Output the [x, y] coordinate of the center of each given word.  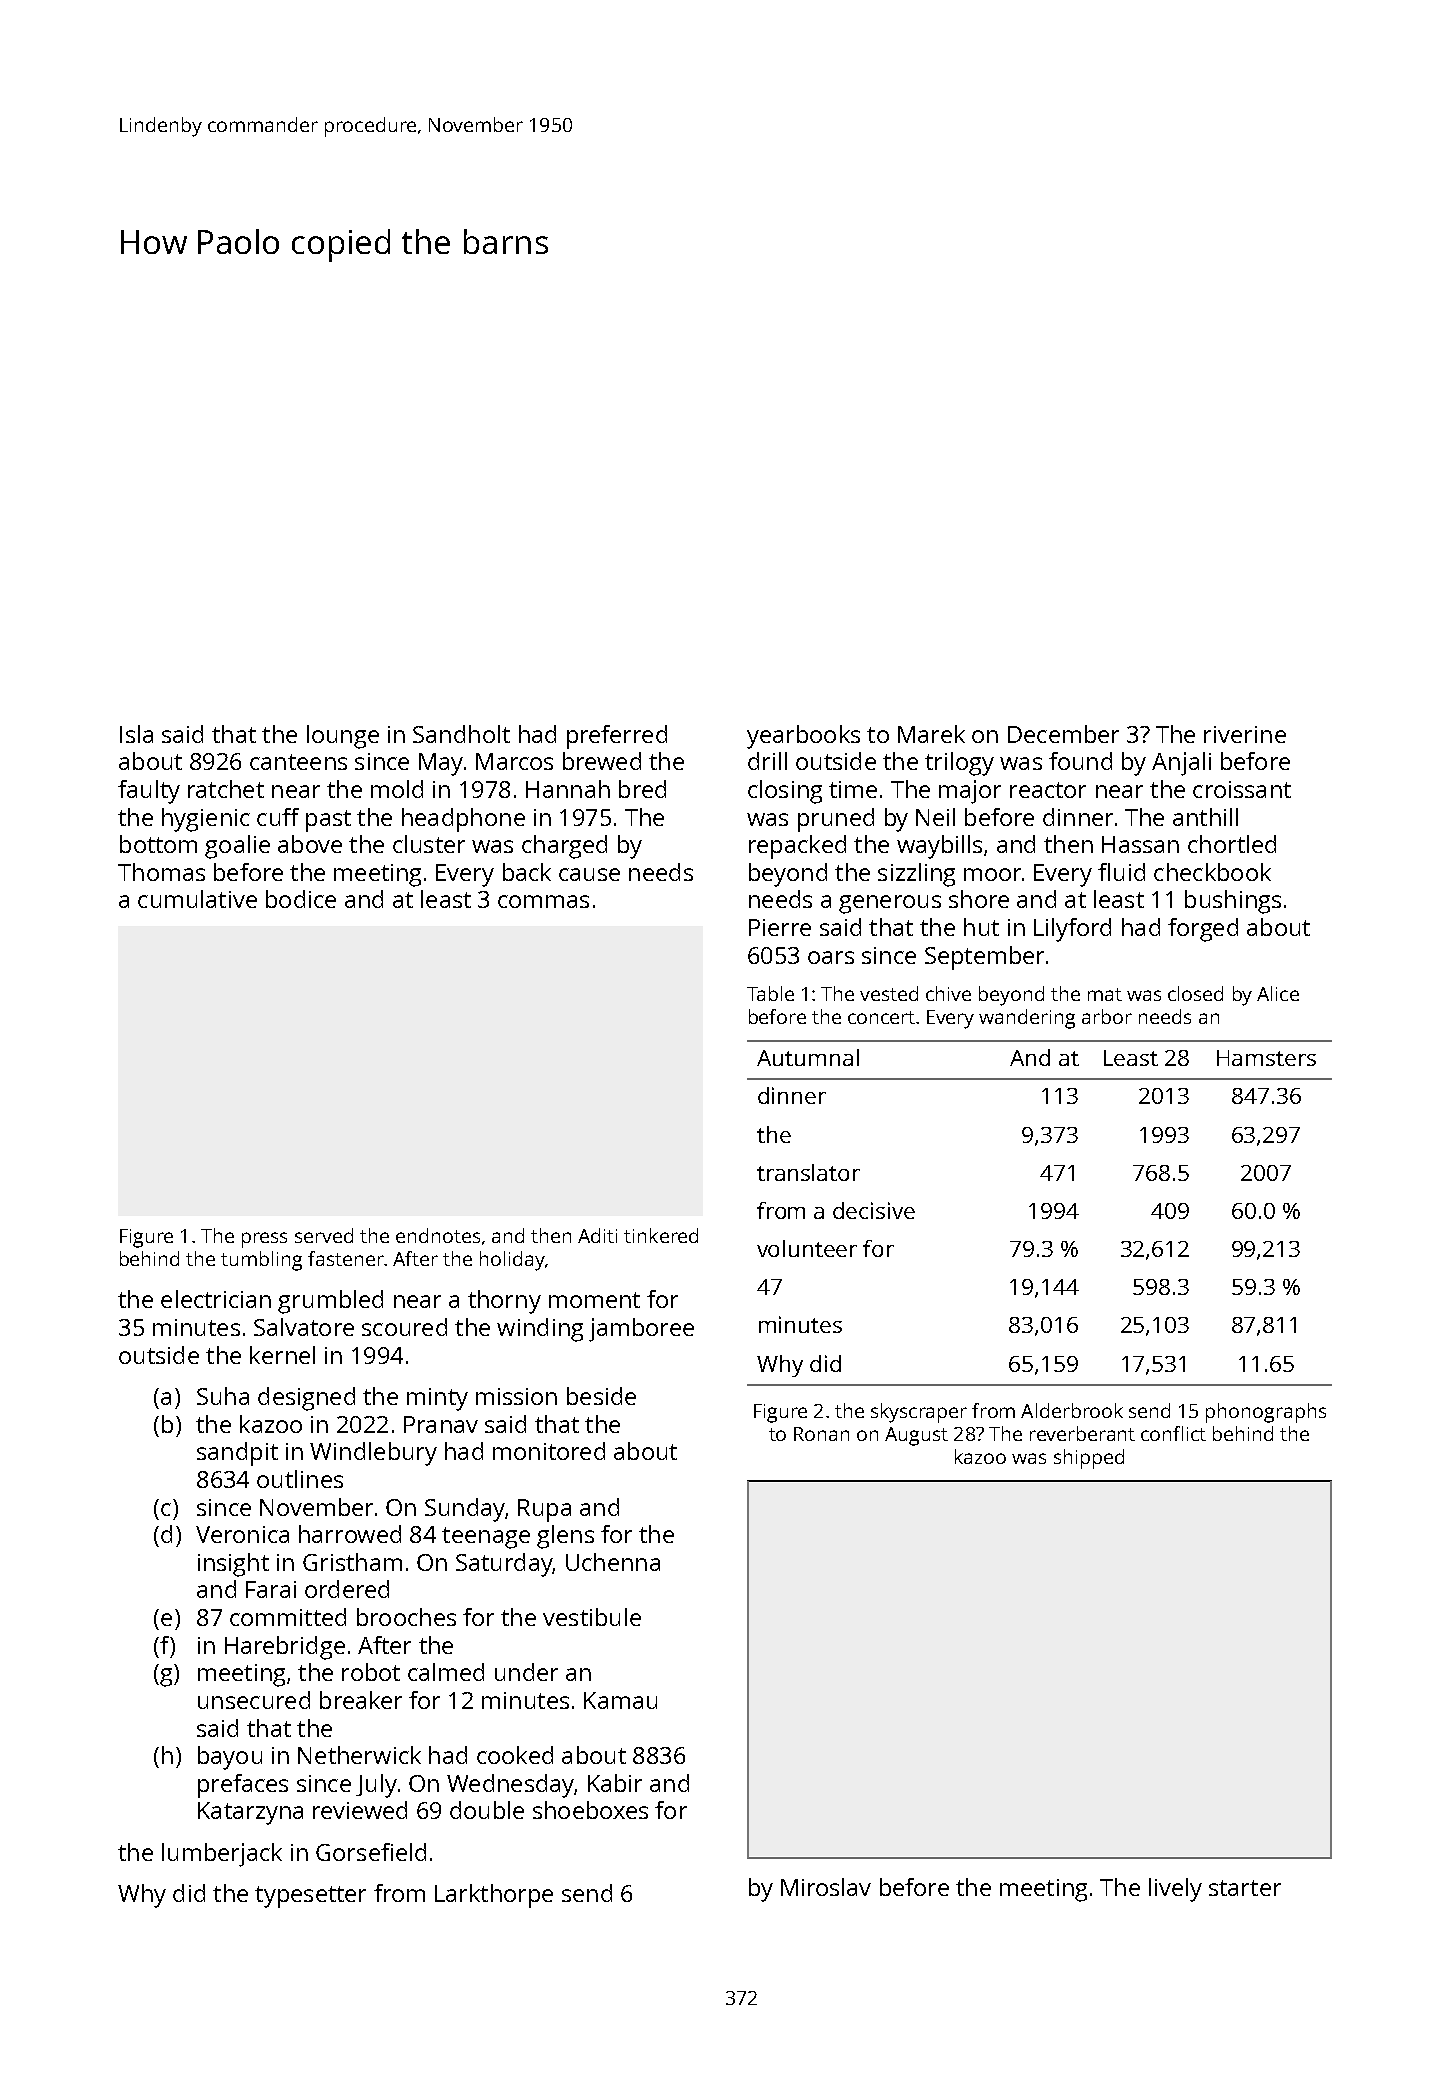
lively [1175, 1890]
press [264, 1240]
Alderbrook [1072, 1410]
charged [564, 847]
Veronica [242, 1534]
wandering [1027, 1019]
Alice [1278, 993]
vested [889, 993]
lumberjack [222, 1855]
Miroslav [826, 1887]
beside [601, 1396]
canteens [298, 762]
